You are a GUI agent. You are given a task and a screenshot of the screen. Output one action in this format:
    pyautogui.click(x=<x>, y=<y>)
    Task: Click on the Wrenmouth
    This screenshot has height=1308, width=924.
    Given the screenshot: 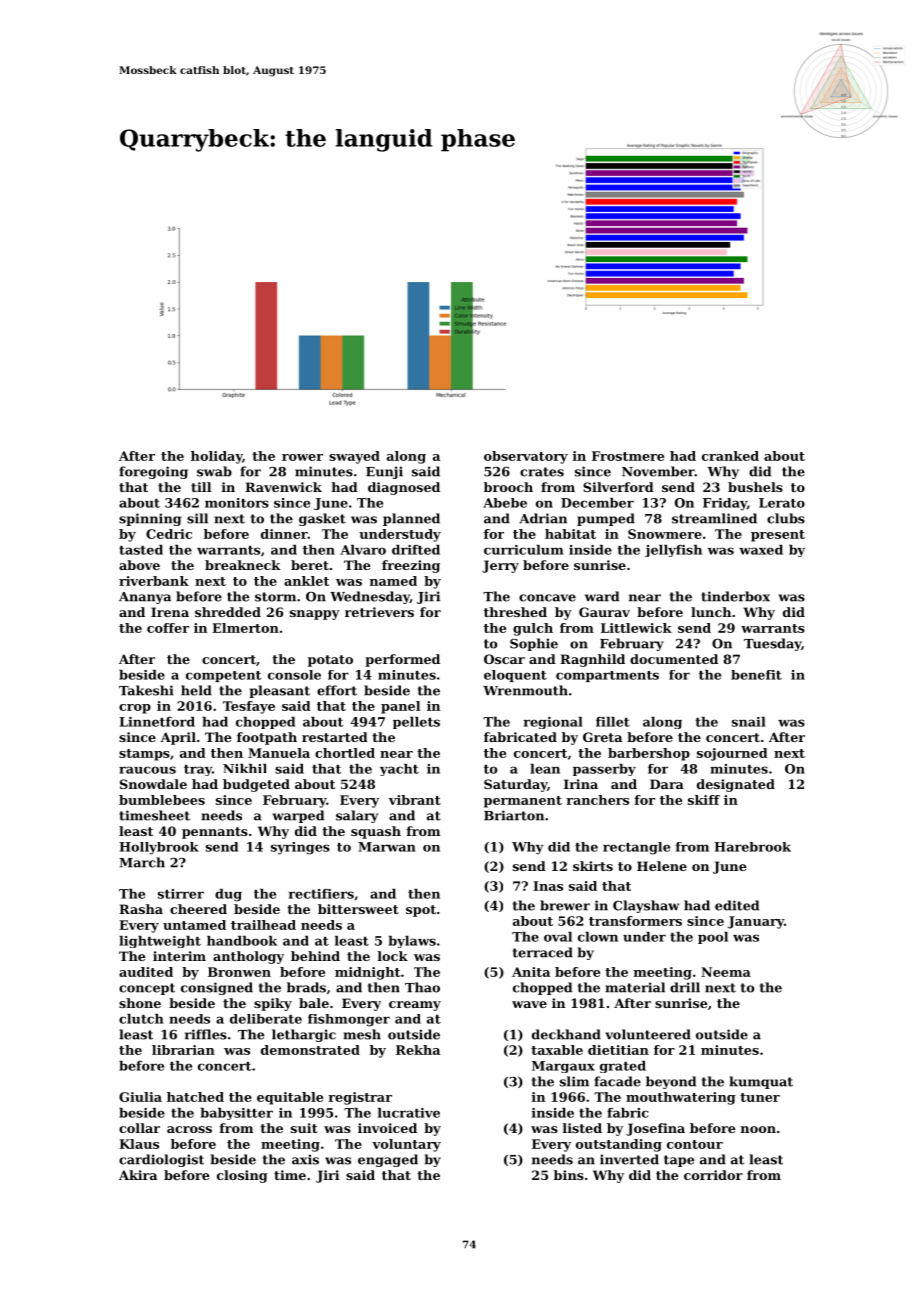 What is the action you would take?
    pyautogui.click(x=525, y=690)
